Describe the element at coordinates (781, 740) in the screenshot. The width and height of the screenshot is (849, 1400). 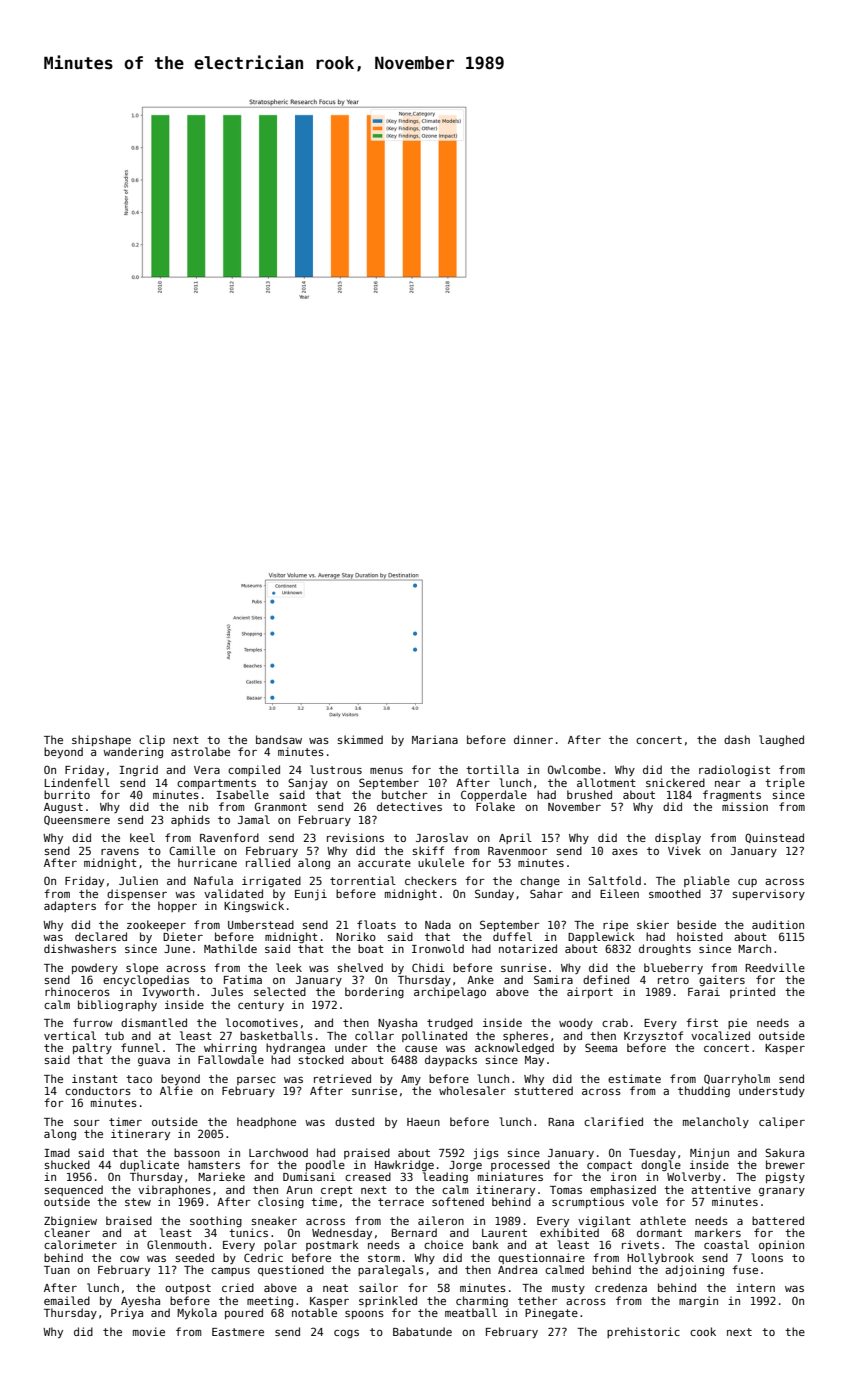
I see `laughed` at that location.
